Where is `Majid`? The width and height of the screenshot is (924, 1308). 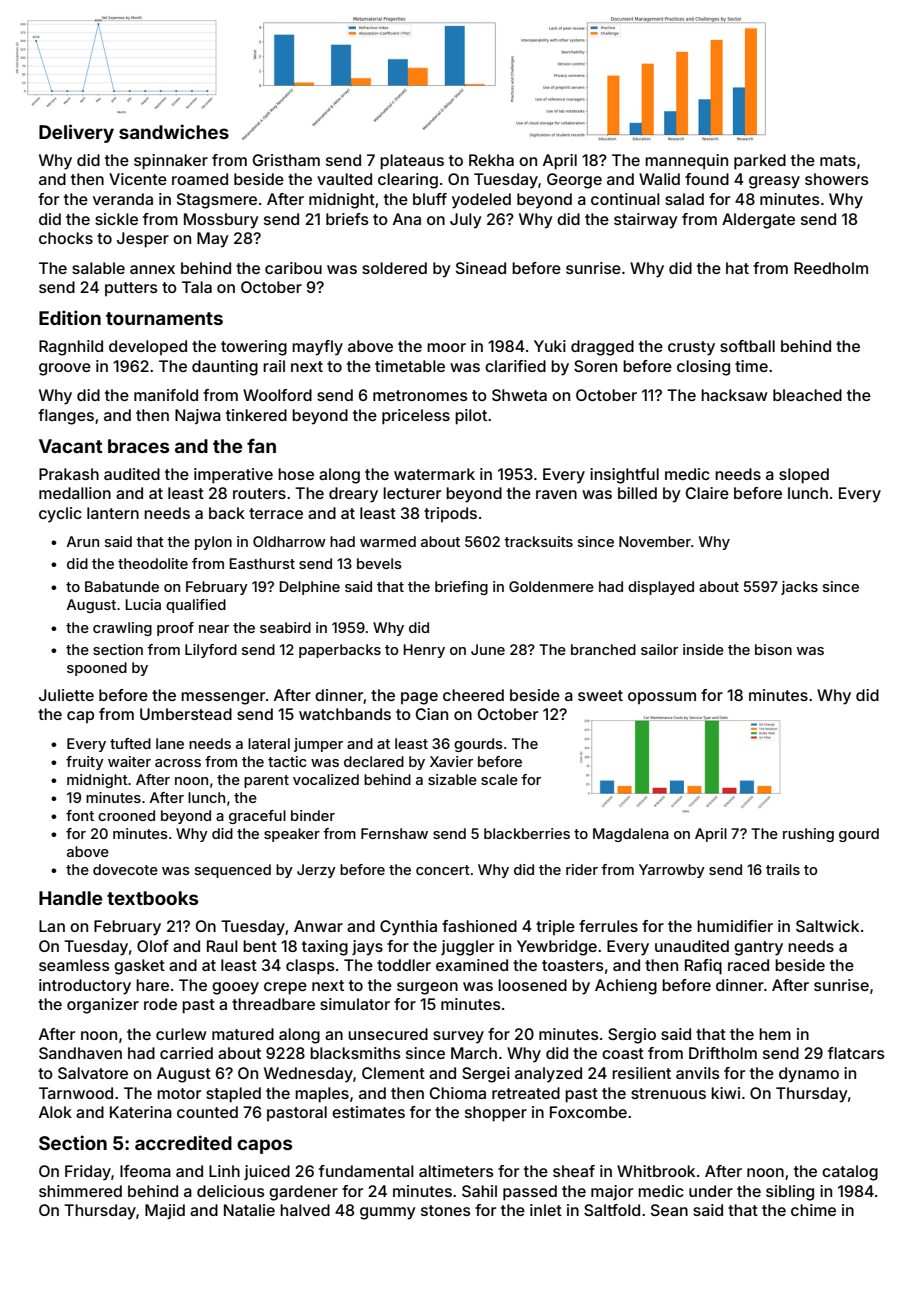 Majid is located at coordinates (165, 1211).
